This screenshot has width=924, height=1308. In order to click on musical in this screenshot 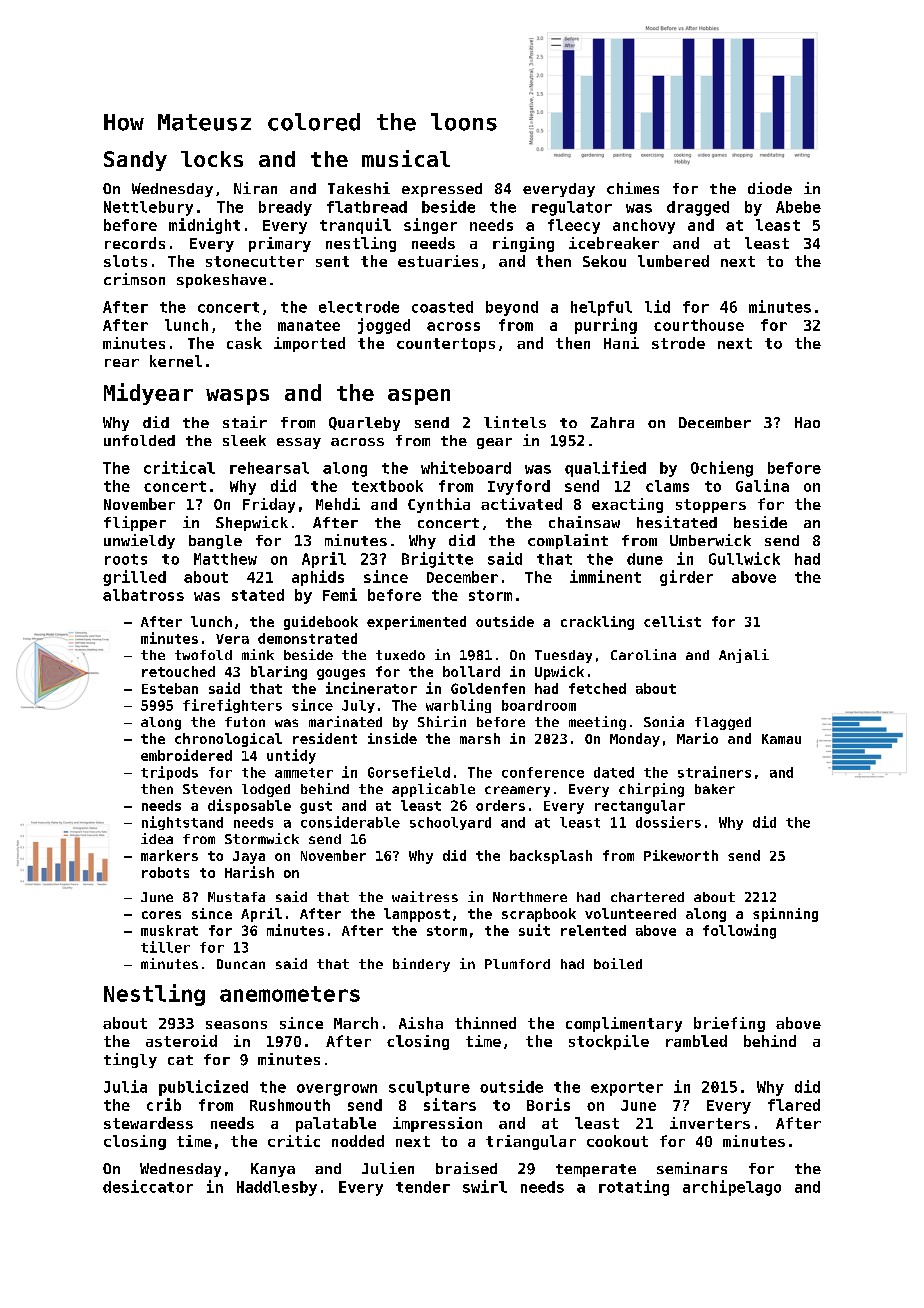, I will do `click(406, 158)`.
